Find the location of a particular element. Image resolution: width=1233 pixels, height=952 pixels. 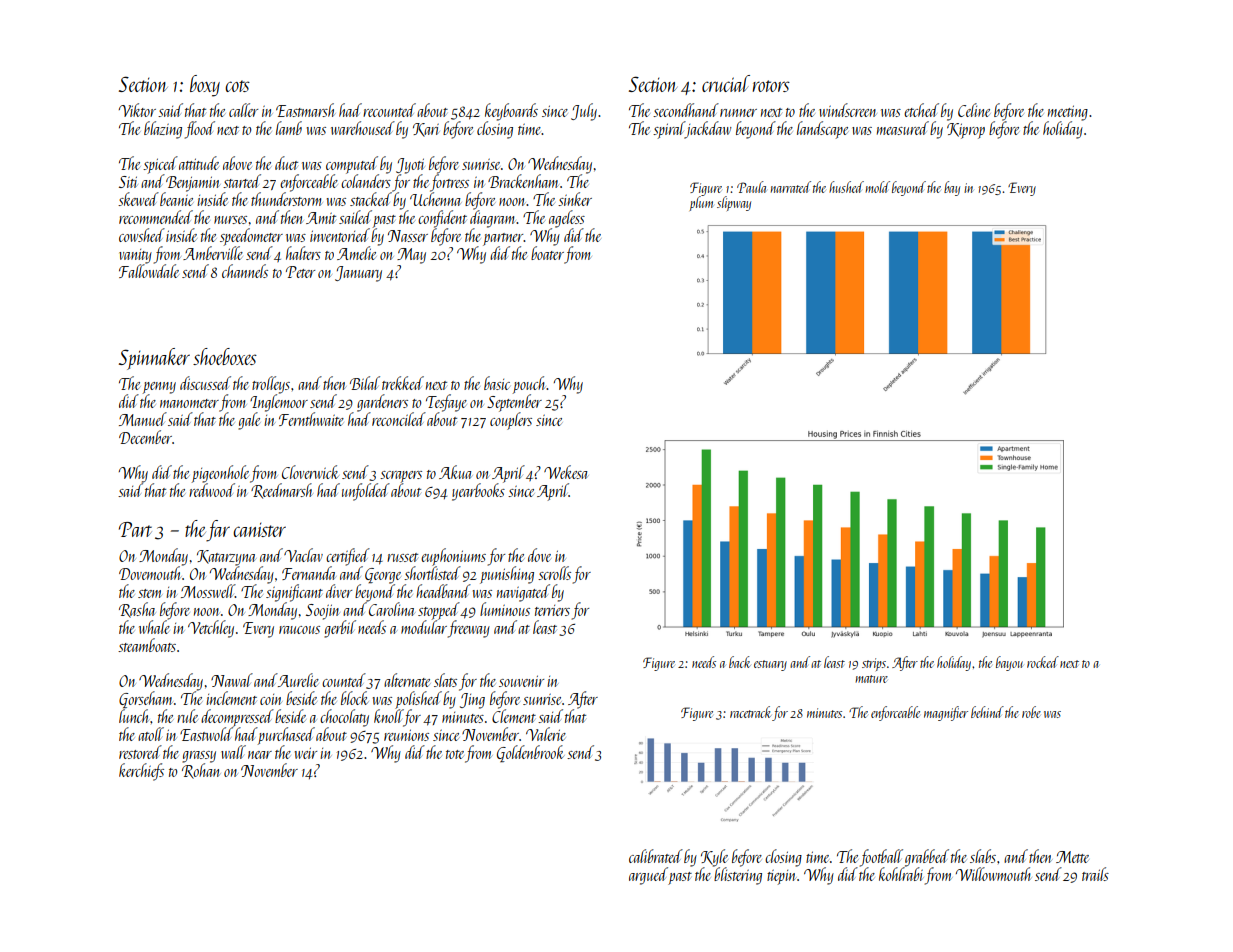

Wekesa is located at coordinates (566, 472).
